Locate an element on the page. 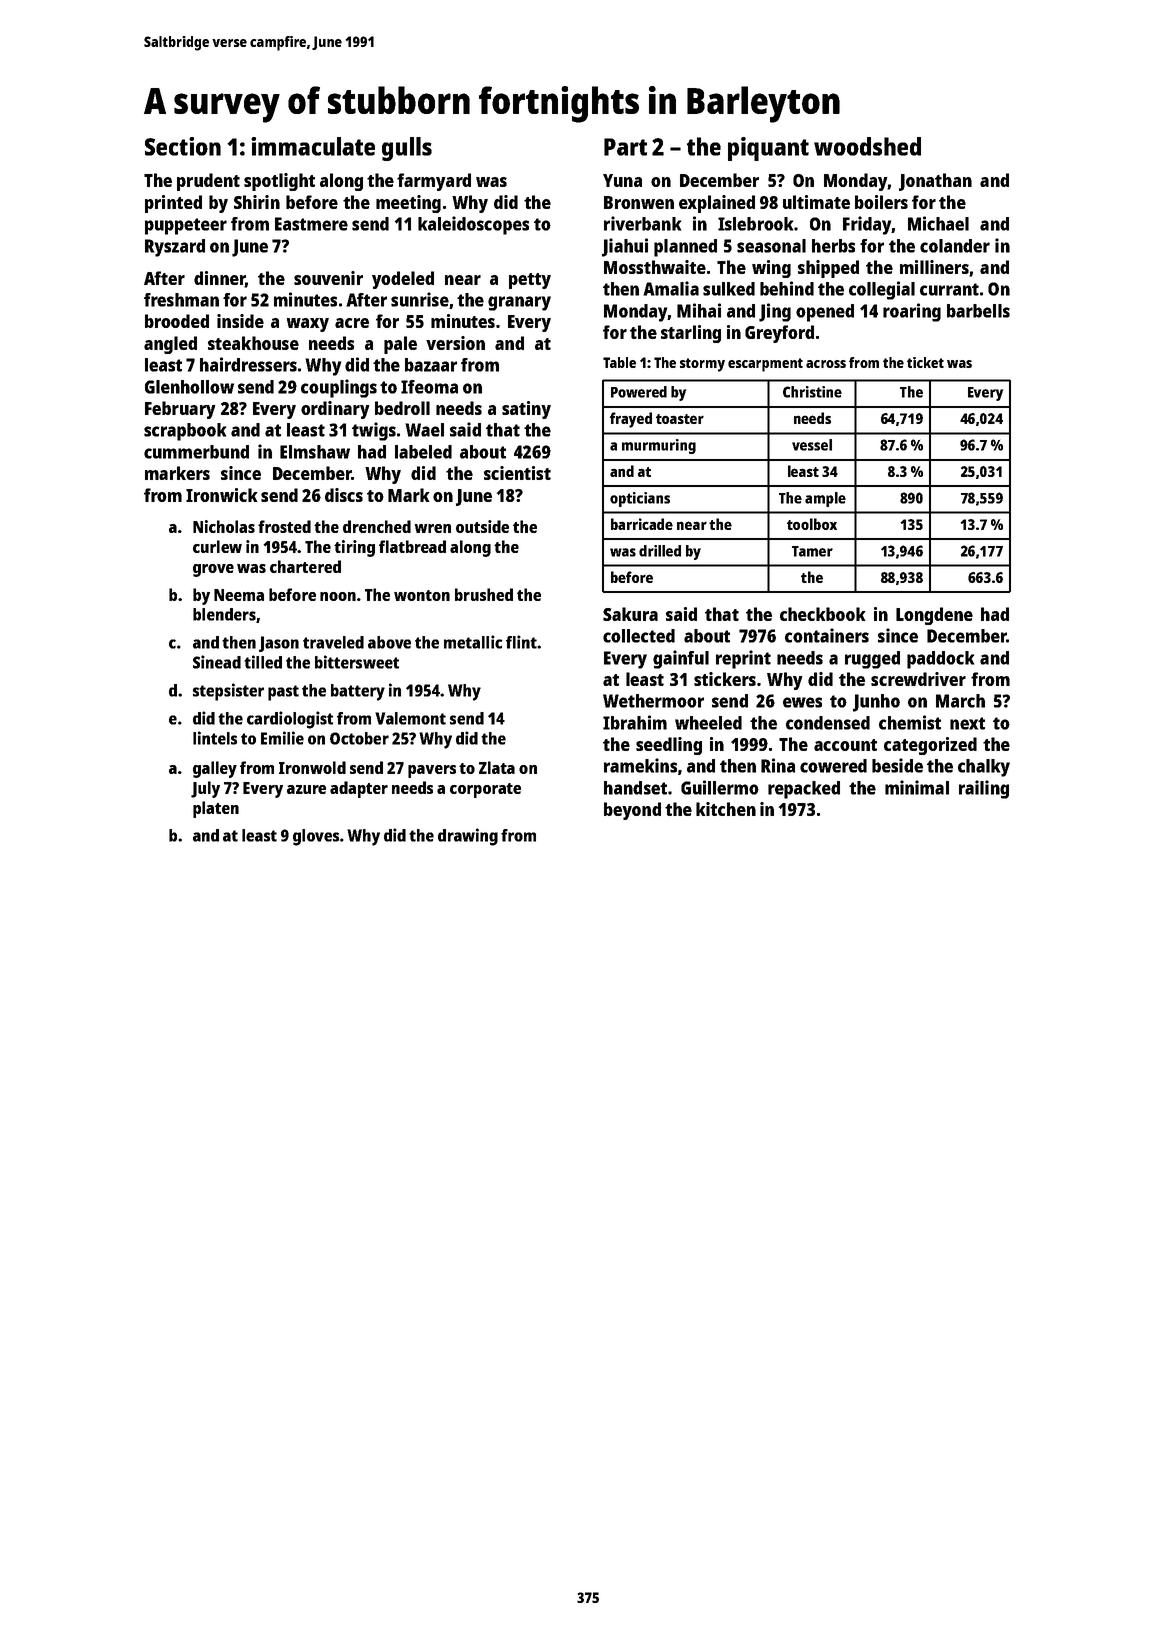  Jonathan is located at coordinates (935, 182).
